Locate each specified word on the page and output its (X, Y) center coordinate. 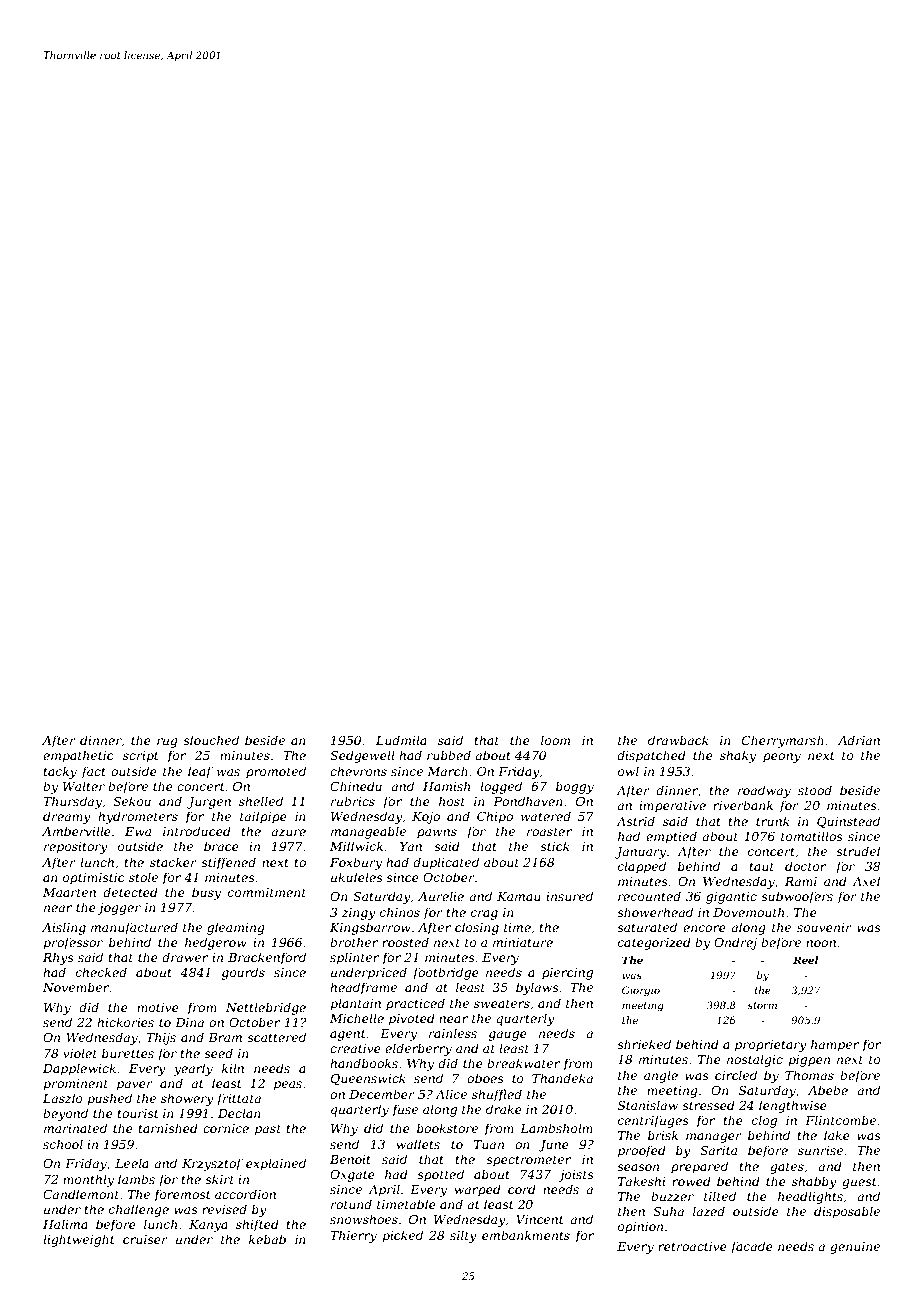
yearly (193, 1069)
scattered (276, 1037)
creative (355, 1048)
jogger (119, 909)
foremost (182, 1195)
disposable (847, 1212)
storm (762, 1005)
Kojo (426, 818)
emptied (671, 837)
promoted (276, 772)
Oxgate (352, 1176)
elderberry (418, 1049)
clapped (642, 867)
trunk (773, 821)
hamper (835, 1045)
